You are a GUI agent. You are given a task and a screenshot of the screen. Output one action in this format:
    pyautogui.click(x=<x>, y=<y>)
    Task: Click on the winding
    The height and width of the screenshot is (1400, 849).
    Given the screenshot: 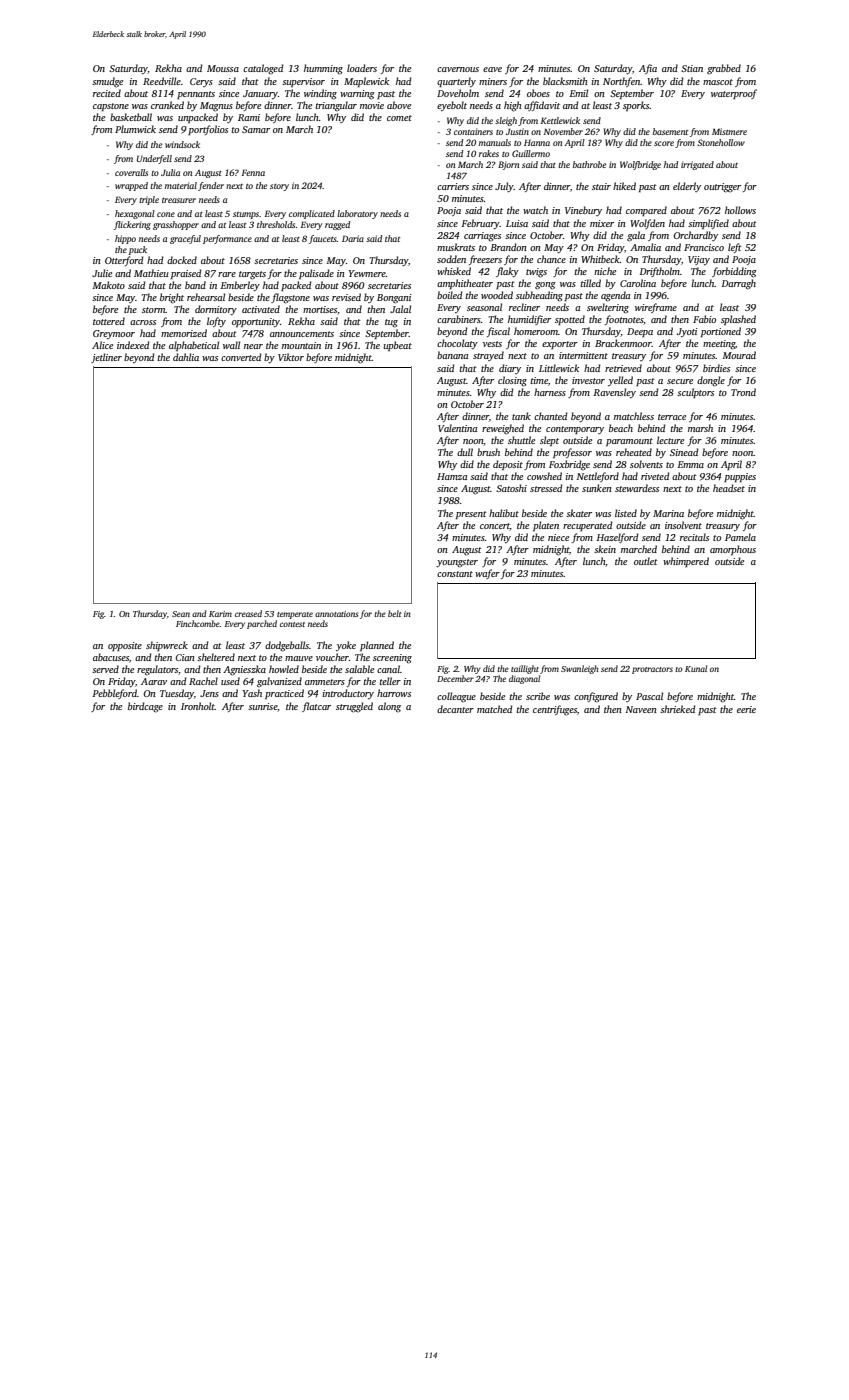 What is the action you would take?
    pyautogui.click(x=320, y=94)
